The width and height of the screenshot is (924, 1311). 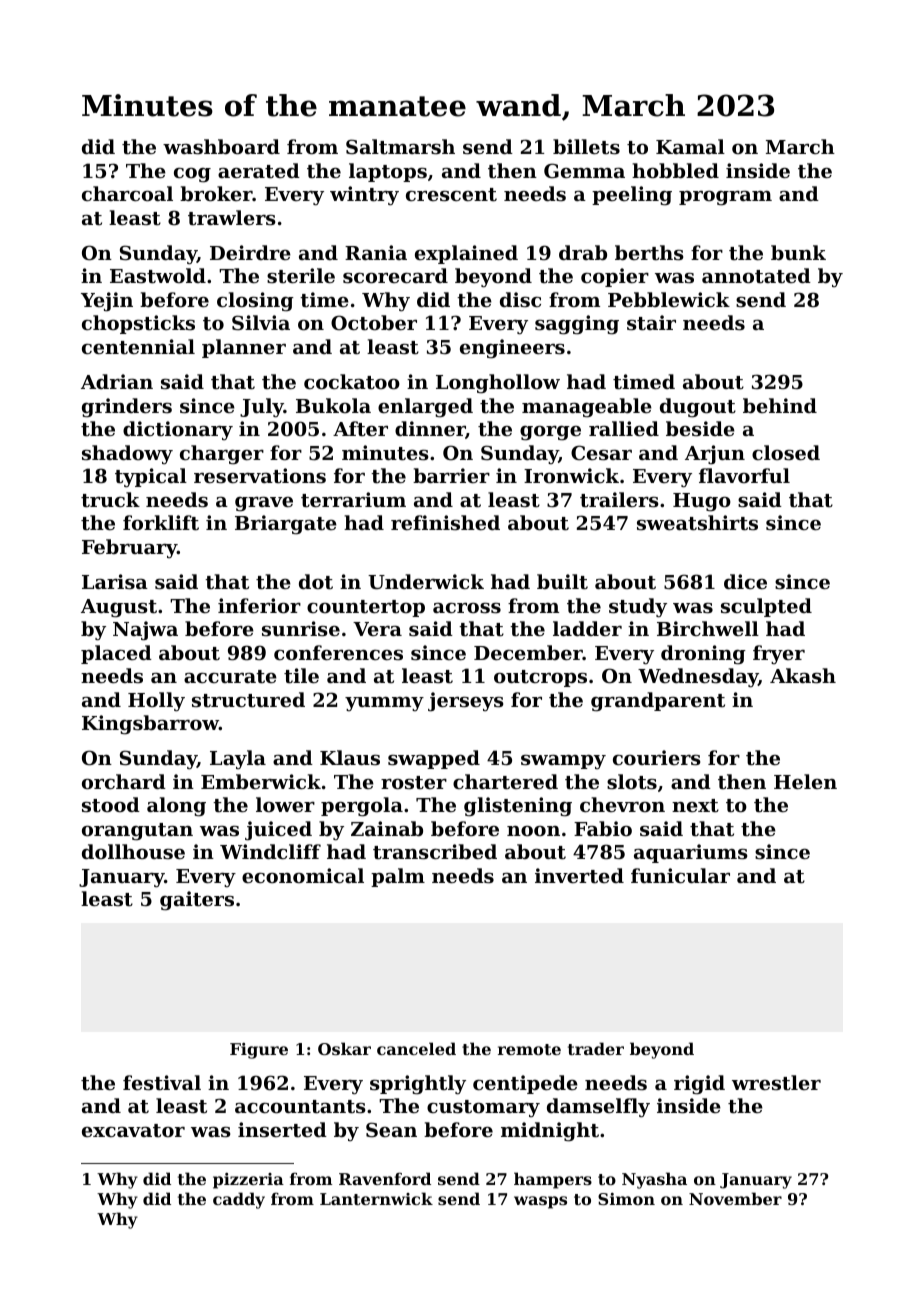 I want to click on Eastwold, so click(x=158, y=276).
